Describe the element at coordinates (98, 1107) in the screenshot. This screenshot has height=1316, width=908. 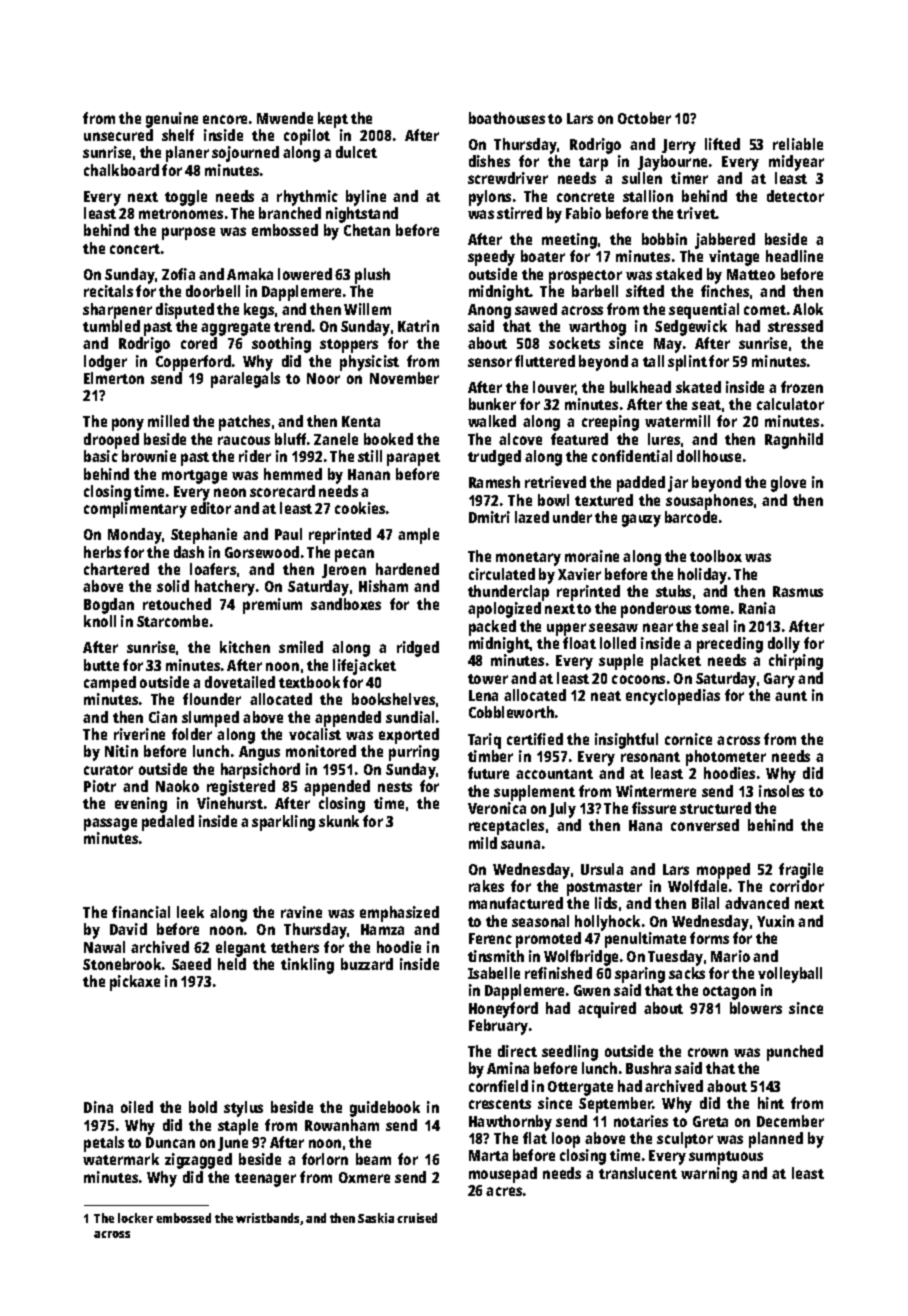
I see `Dina` at that location.
